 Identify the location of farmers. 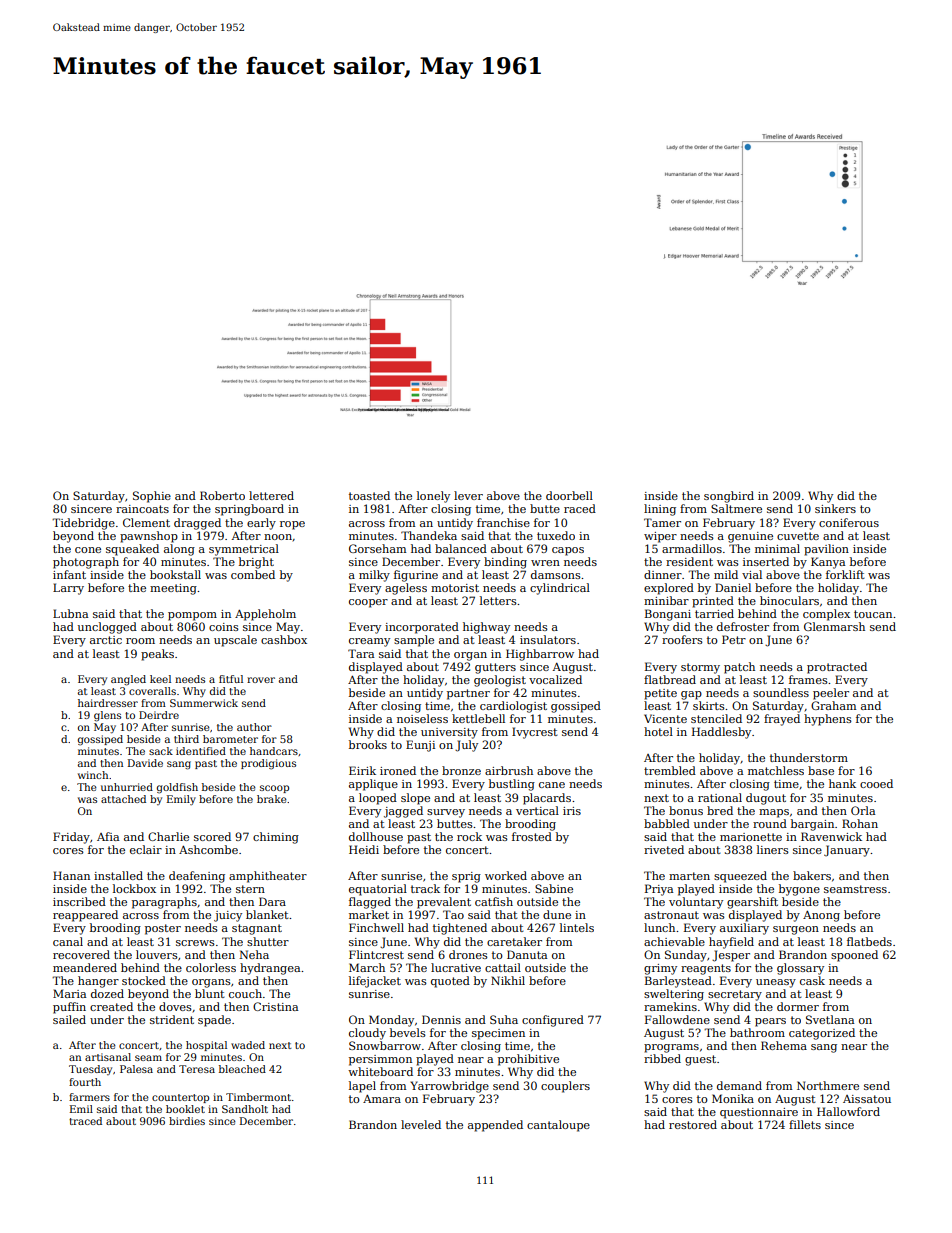
(89, 1097).
